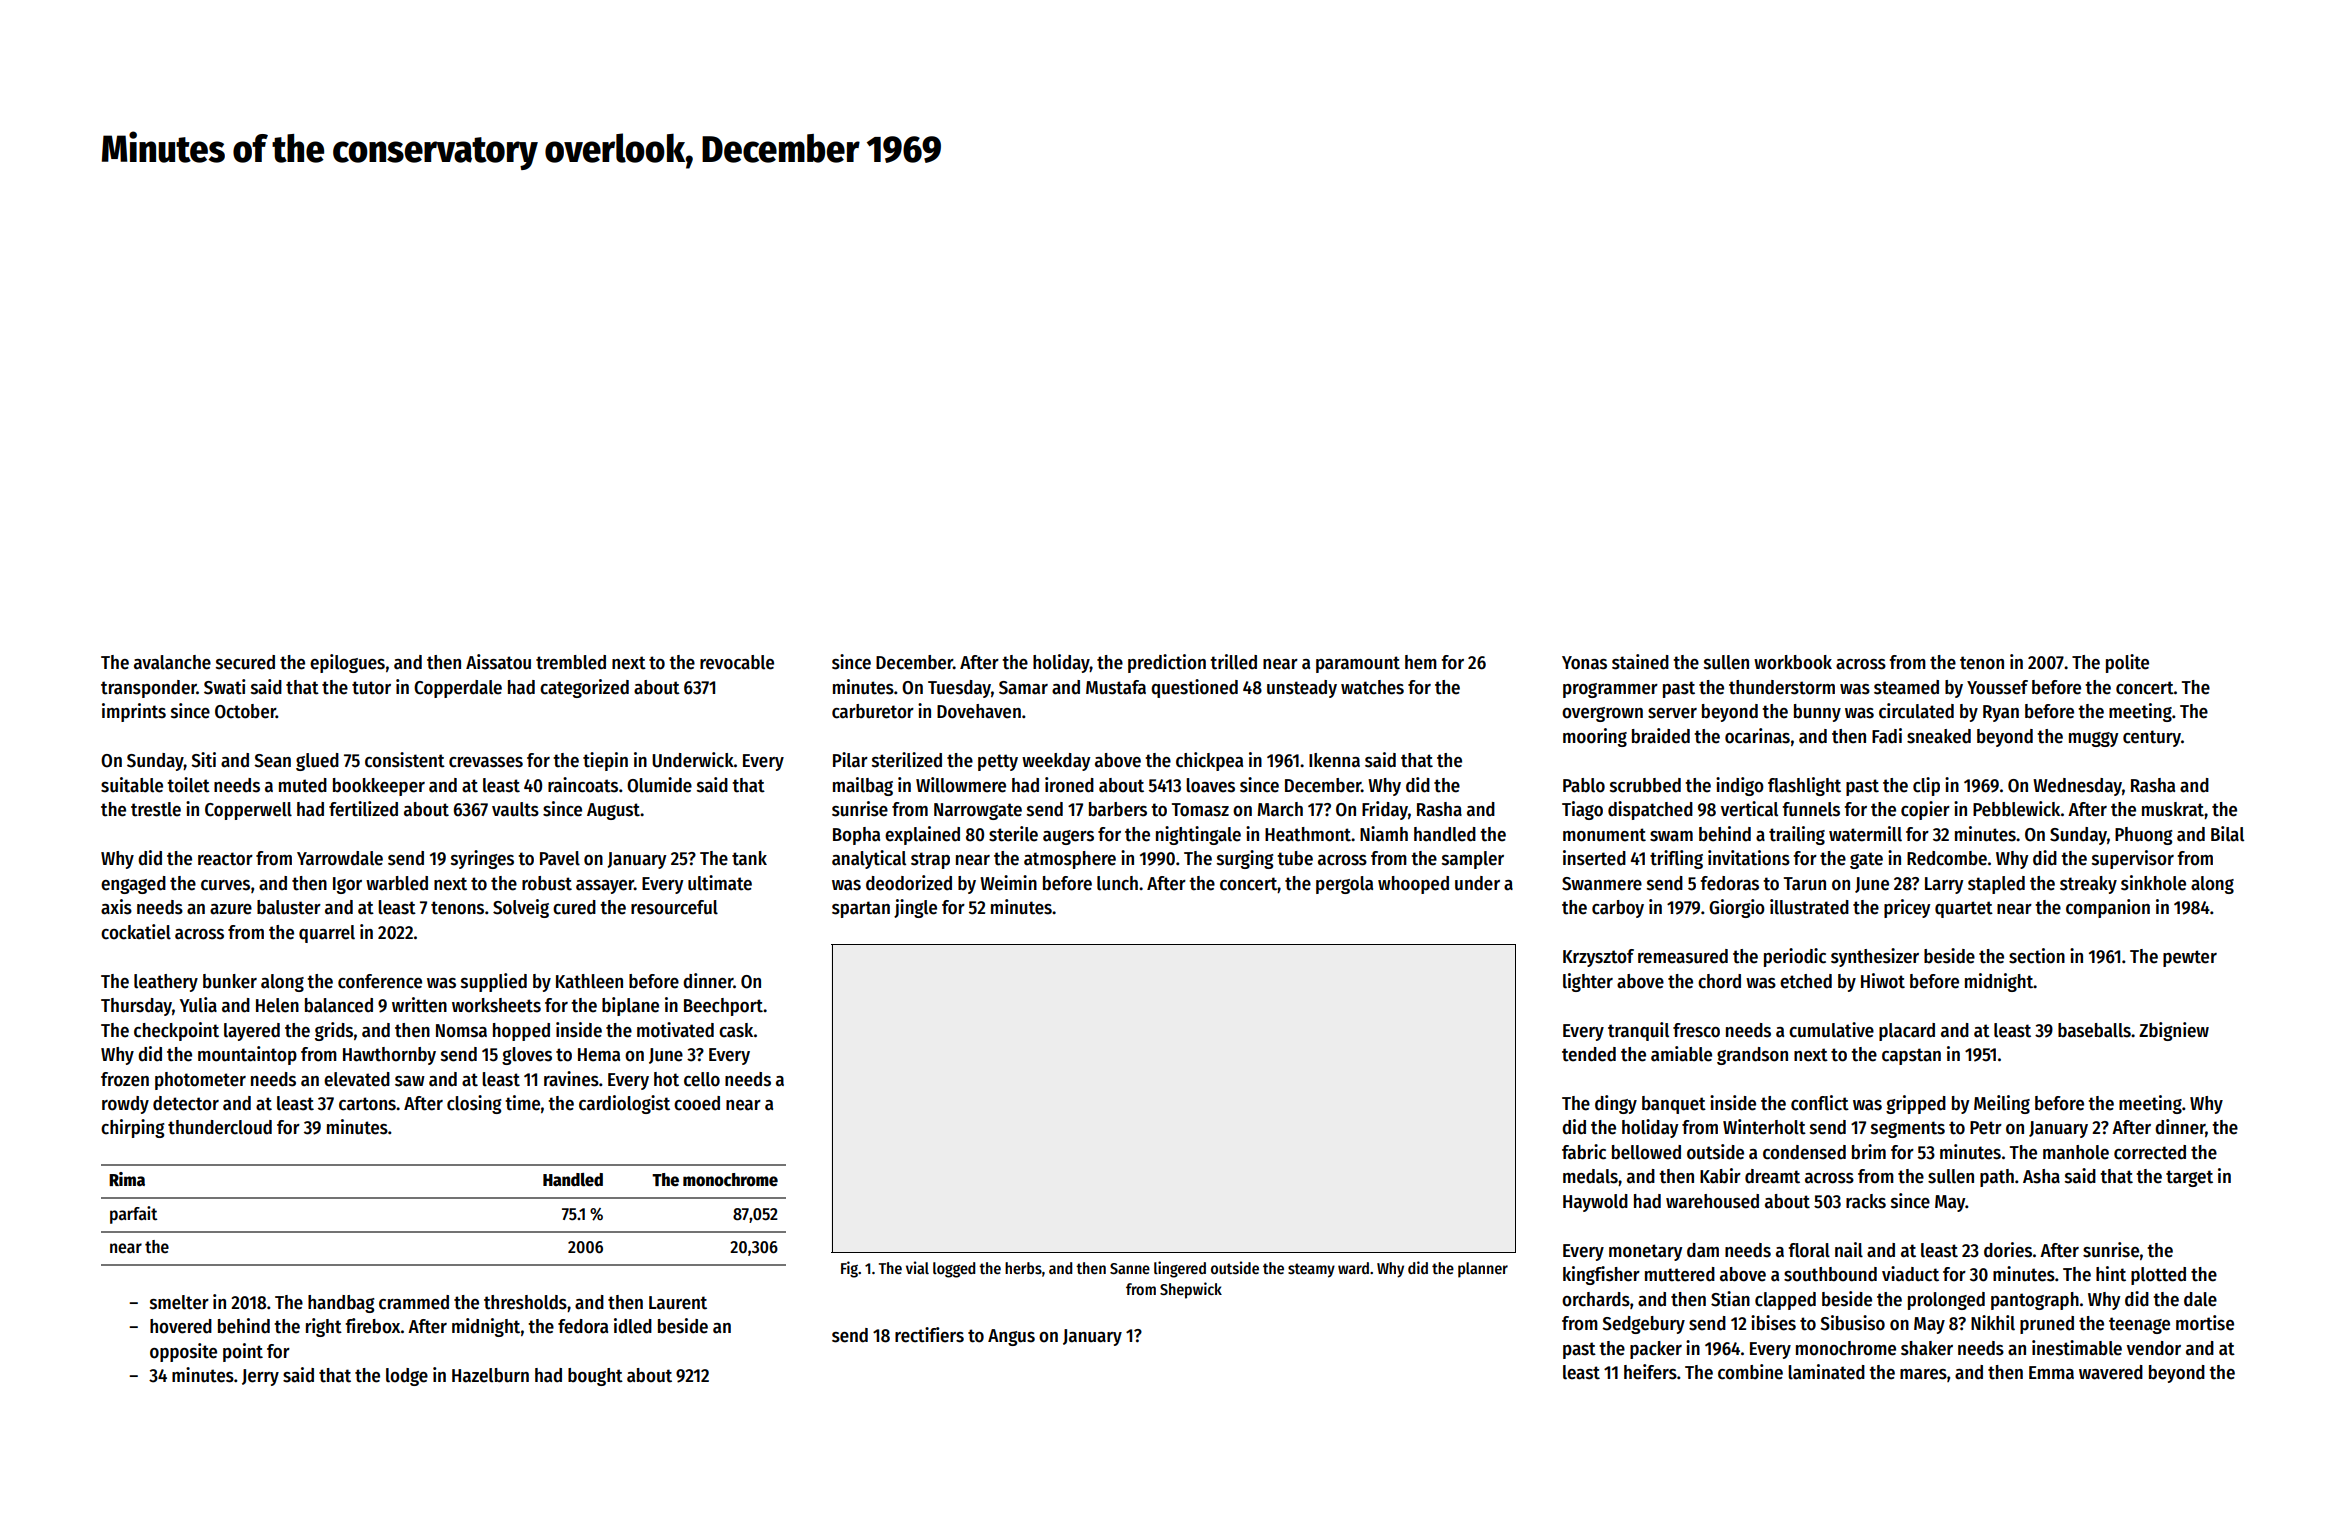 The height and width of the screenshot is (1519, 2348). I want to click on Zbigniew, so click(2174, 1031).
